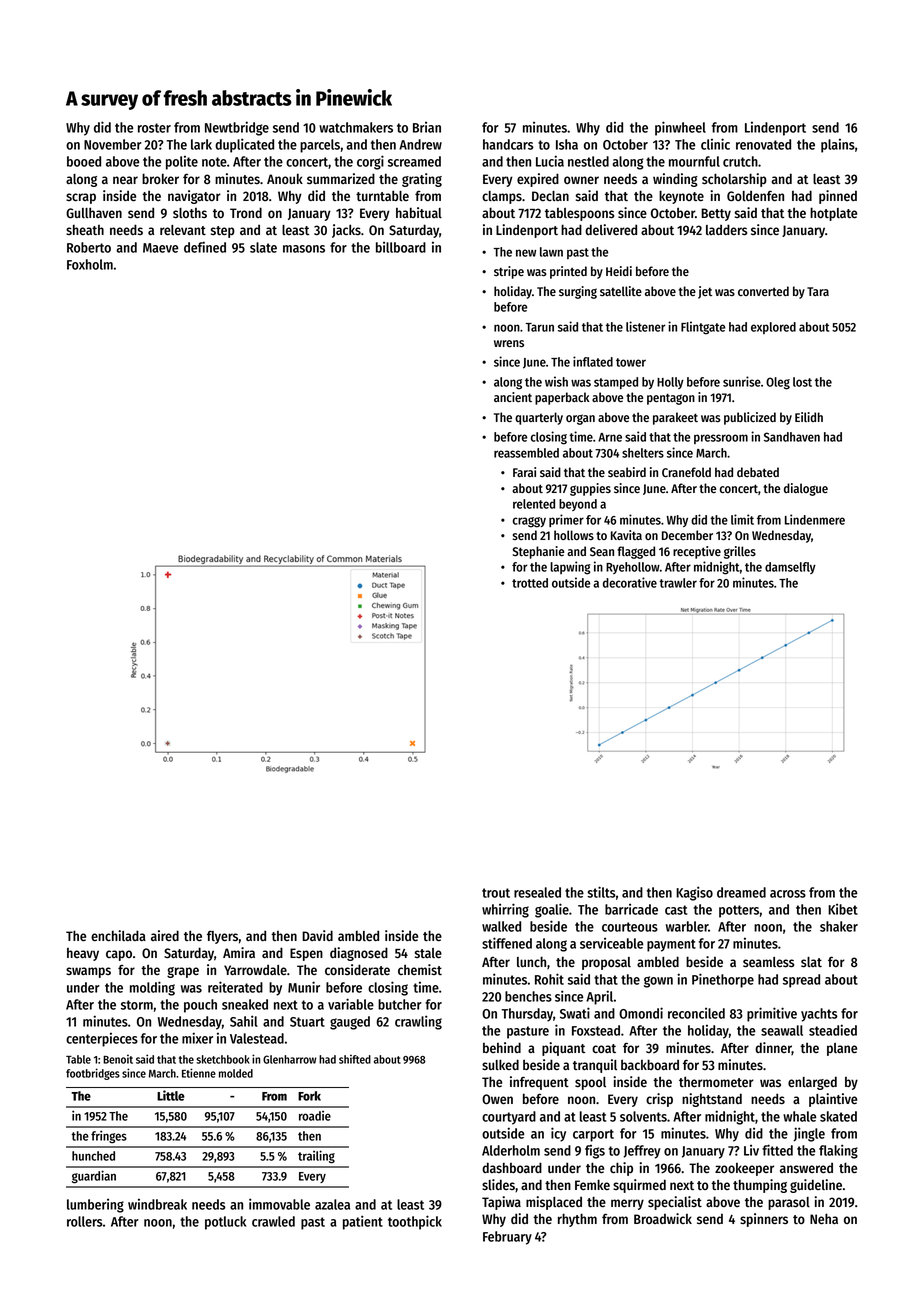 This screenshot has width=924, height=1308. Describe the element at coordinates (427, 127) in the screenshot. I see `Brian` at that location.
